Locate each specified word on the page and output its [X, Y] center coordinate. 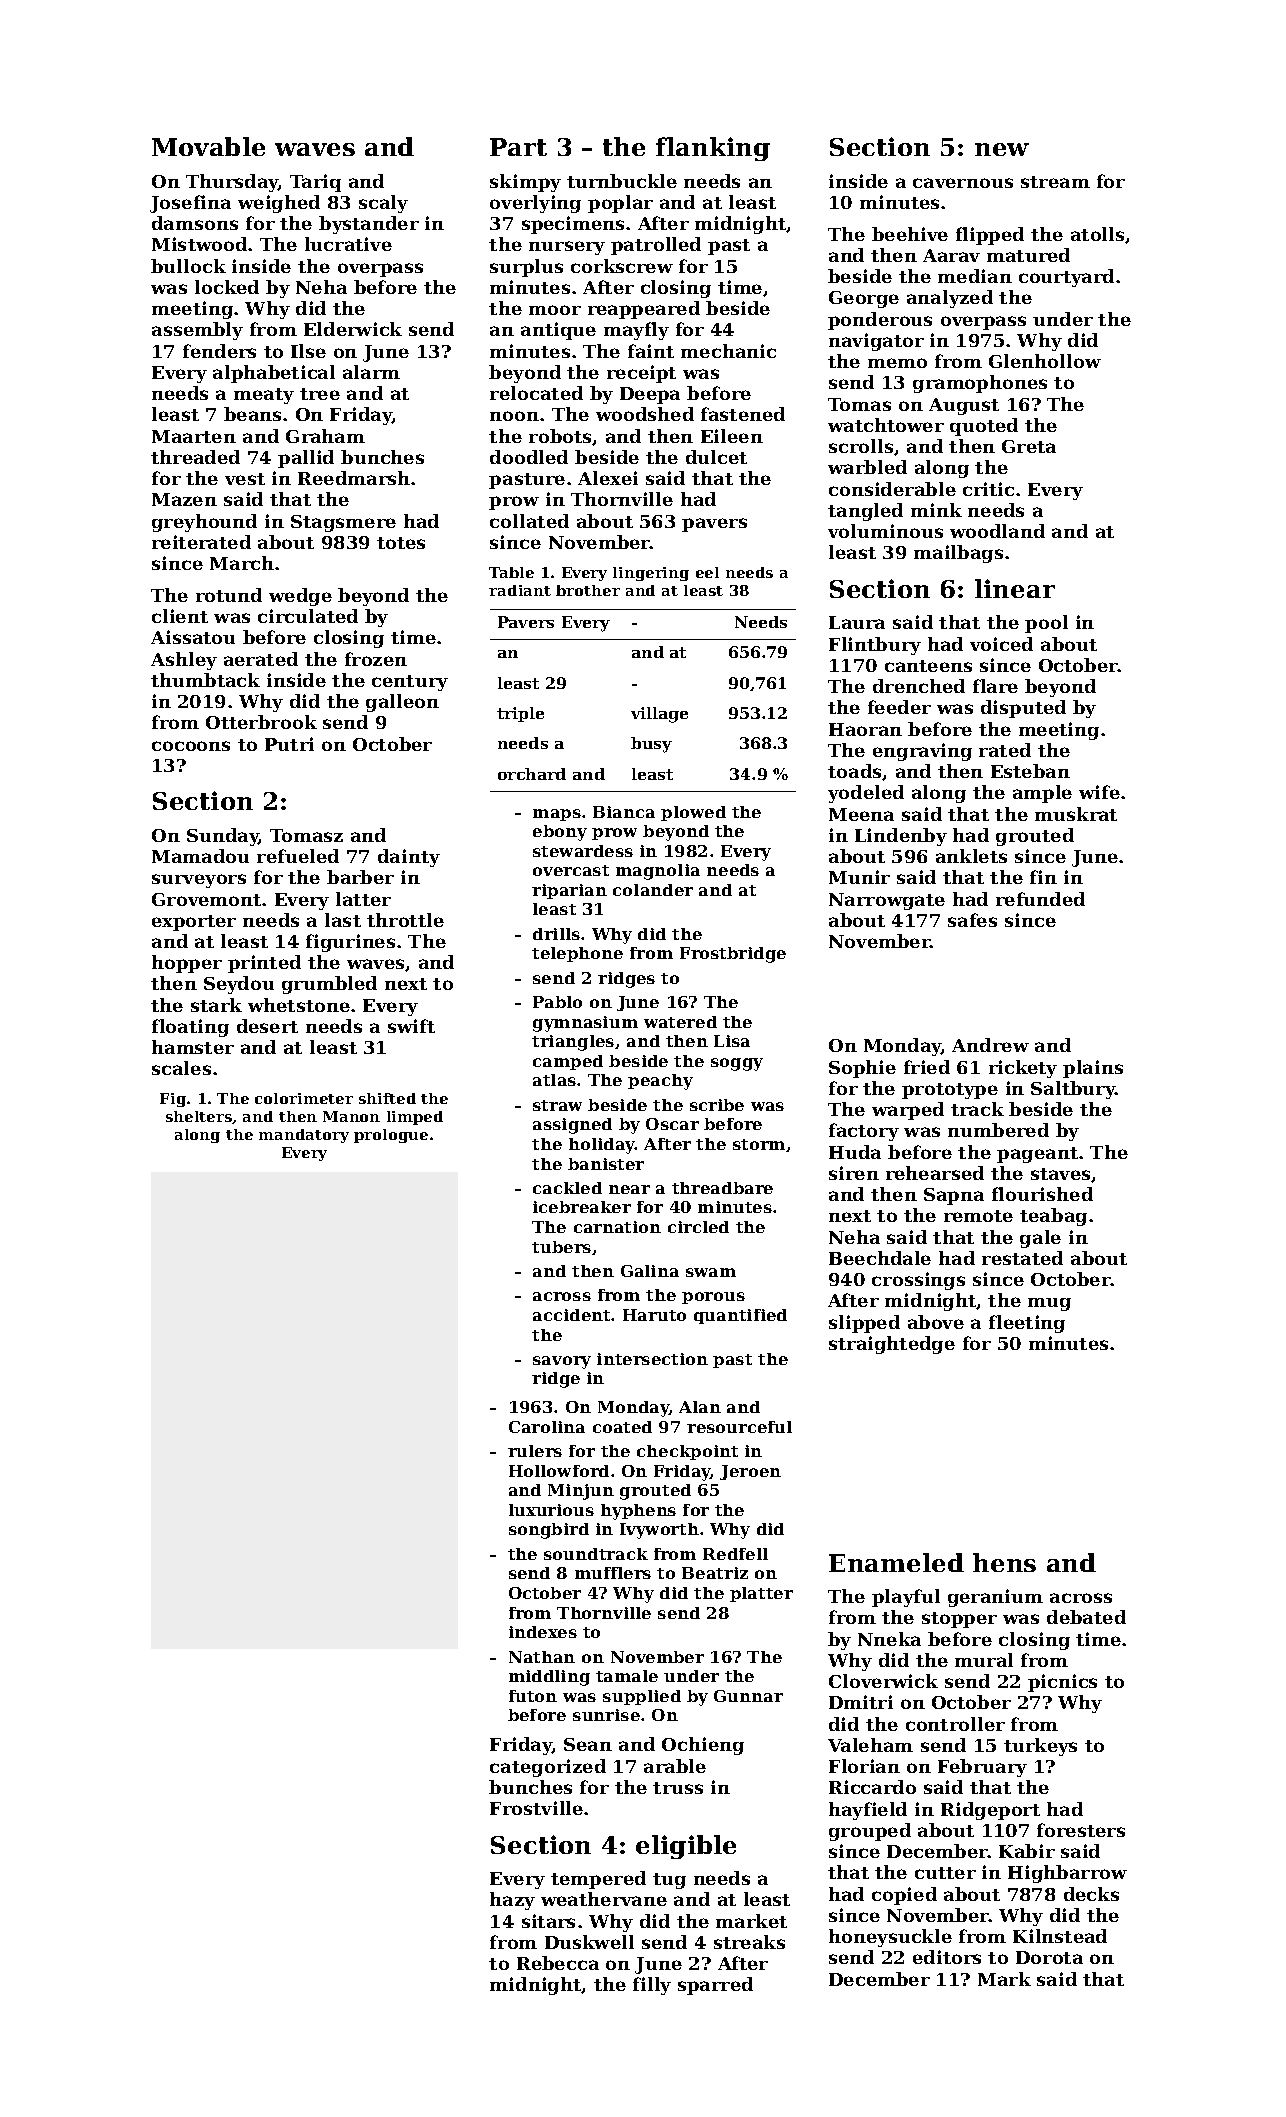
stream [1055, 182]
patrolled [656, 246]
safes [972, 920]
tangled [865, 512]
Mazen [184, 499]
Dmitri [861, 1702]
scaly [383, 204]
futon [533, 1696]
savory [562, 1362]
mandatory [304, 1136]
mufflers [613, 1573]
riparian [569, 891]
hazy [512, 1901]
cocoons [191, 746]
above [936, 1322]
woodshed [645, 414]
